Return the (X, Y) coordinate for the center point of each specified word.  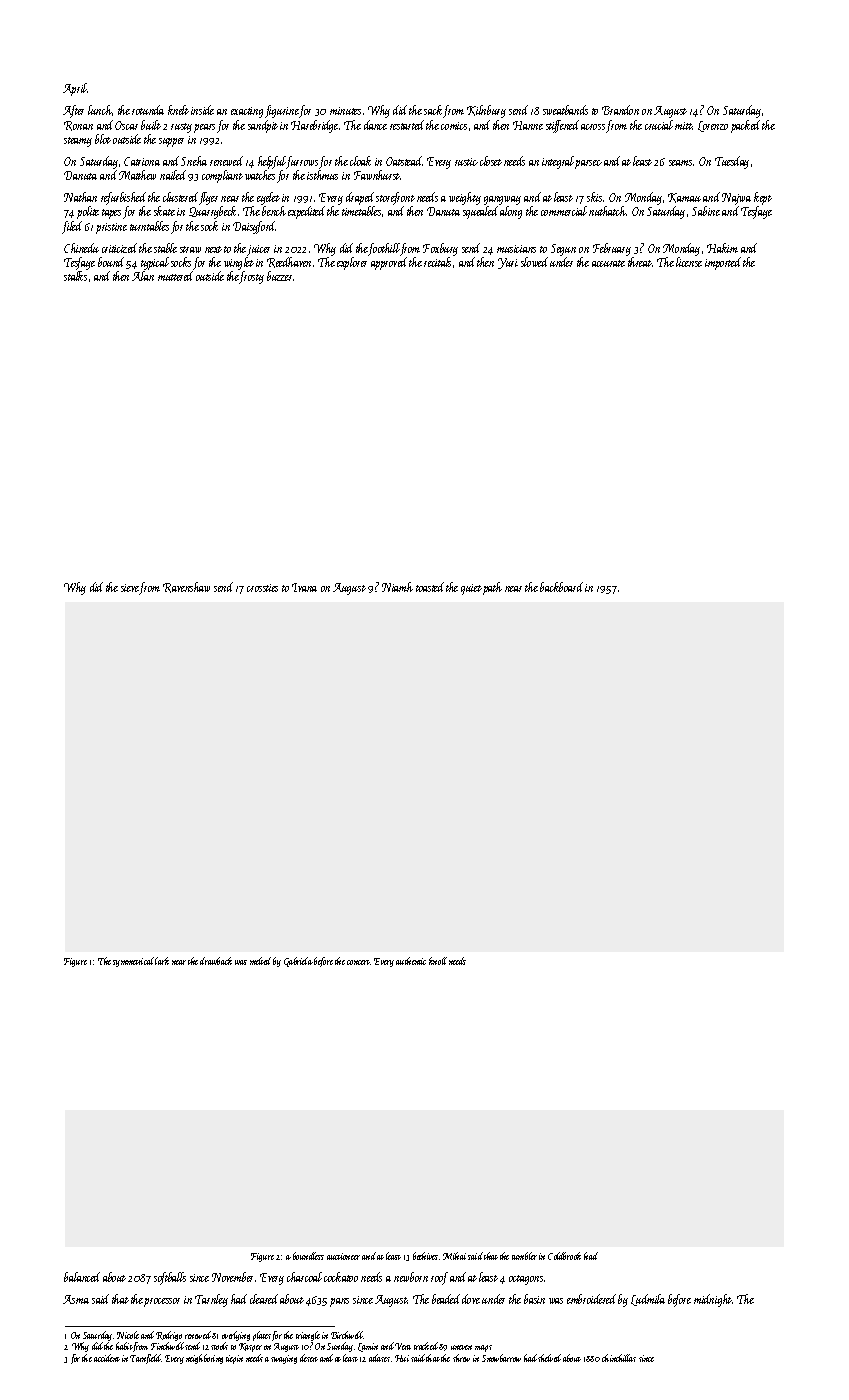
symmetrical (134, 962)
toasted (430, 587)
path (492, 588)
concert (358, 962)
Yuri (508, 263)
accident (107, 1358)
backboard (561, 587)
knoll (438, 961)
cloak (360, 161)
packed (745, 126)
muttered (175, 276)
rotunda (148, 110)
